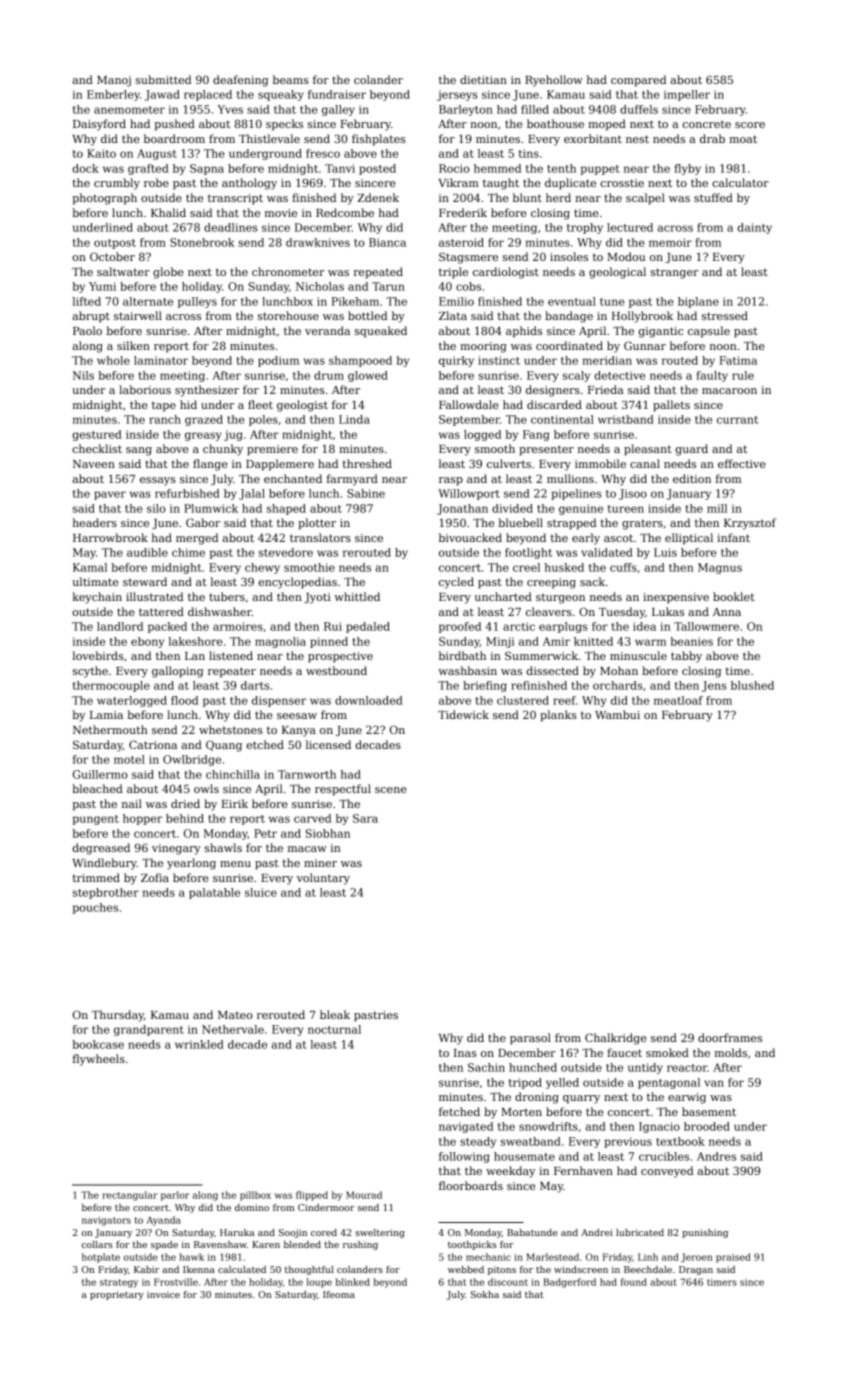 Image resolution: width=849 pixels, height=1400 pixels. What do you see at coordinates (367, 463) in the document?
I see `threshed` at bounding box center [367, 463].
